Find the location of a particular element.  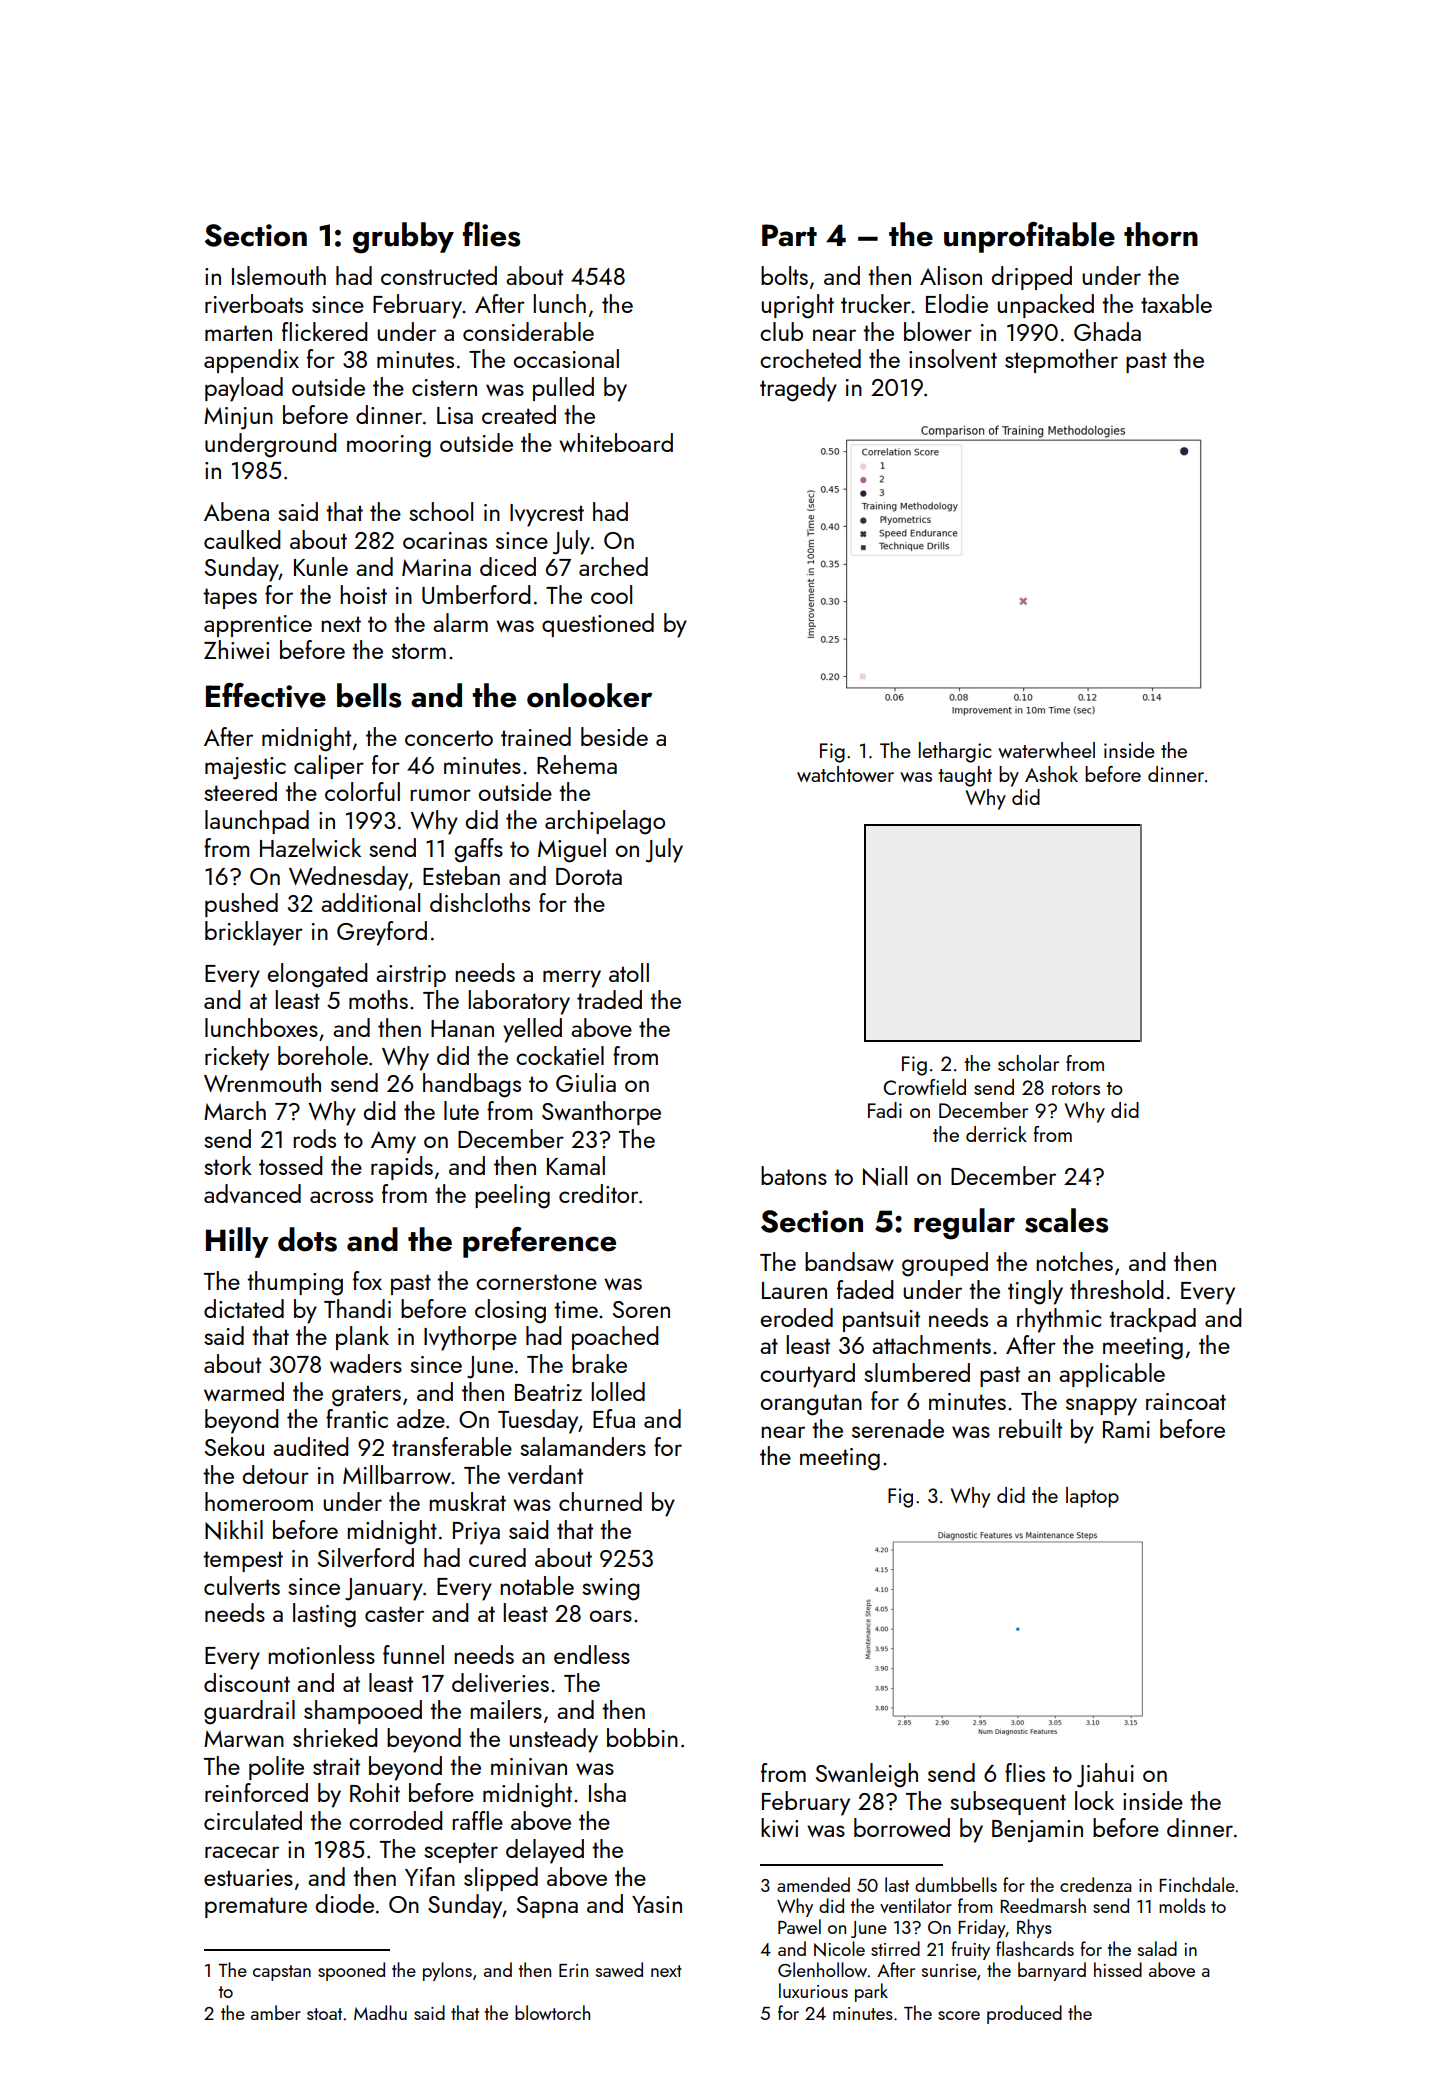

questioned is located at coordinates (598, 625).
